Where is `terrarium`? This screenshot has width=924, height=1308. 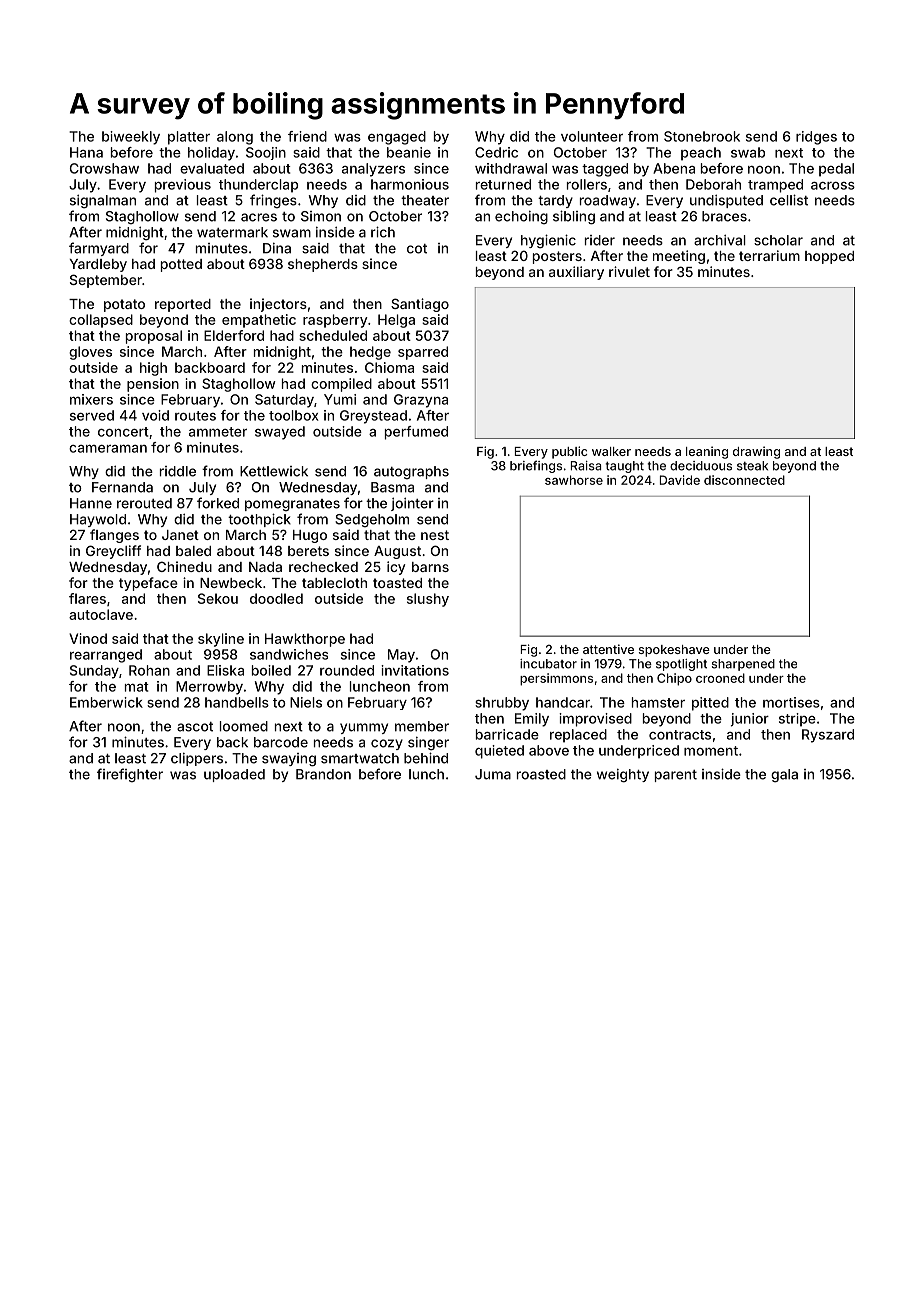 terrarium is located at coordinates (769, 255).
